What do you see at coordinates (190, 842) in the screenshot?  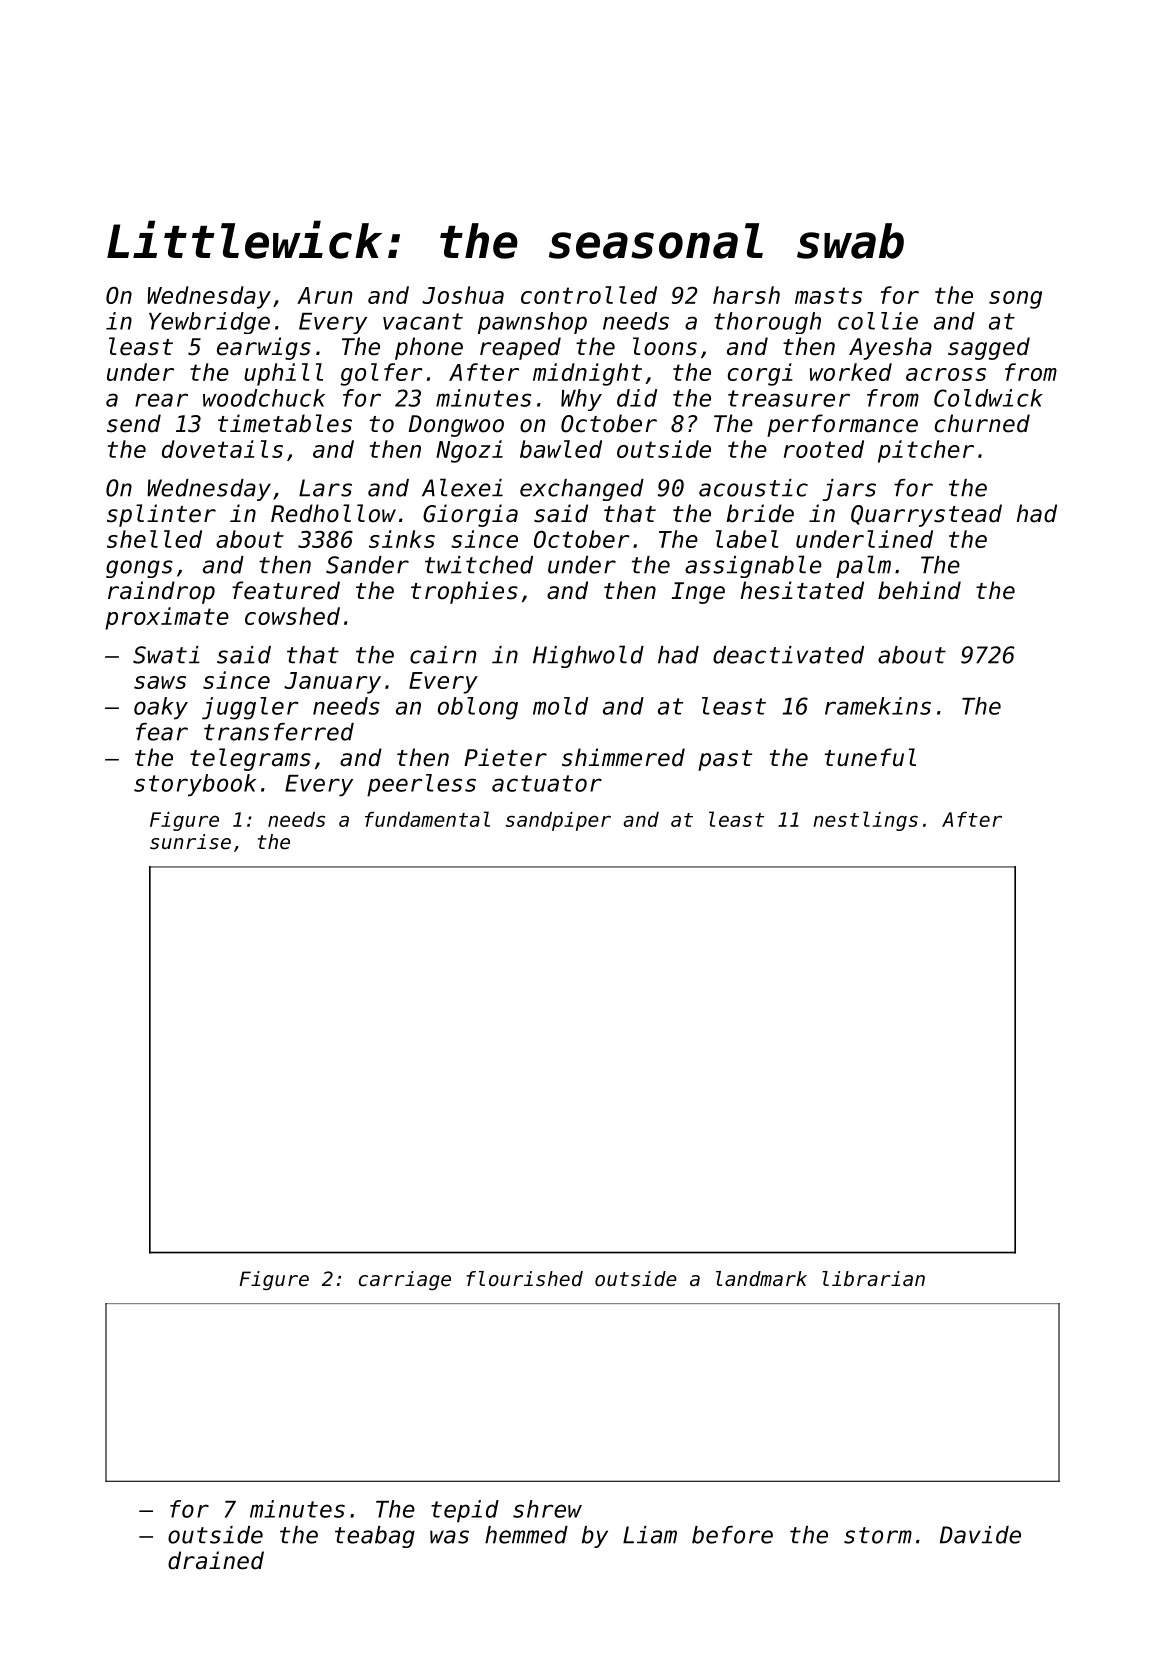 I see `sunrise` at bounding box center [190, 842].
